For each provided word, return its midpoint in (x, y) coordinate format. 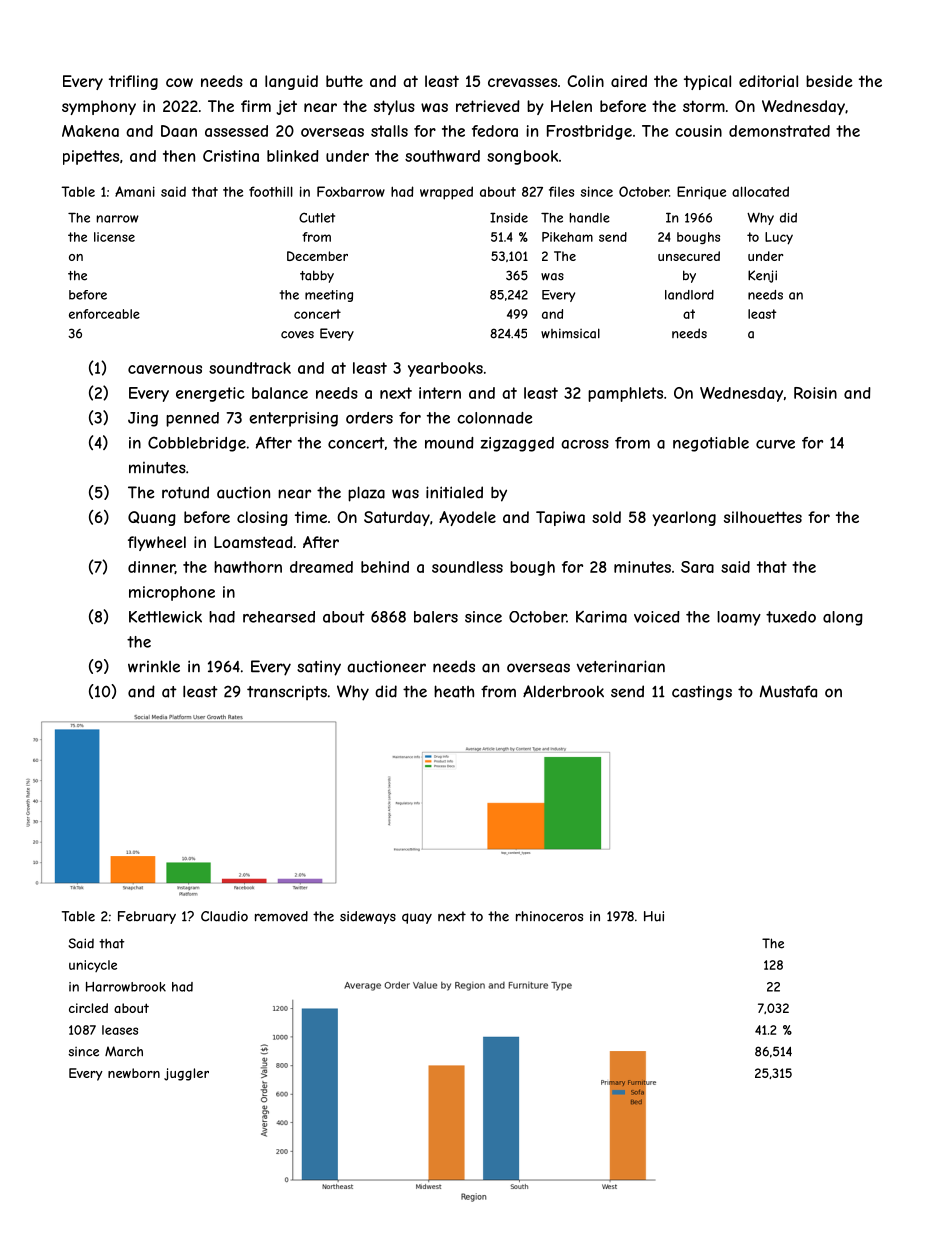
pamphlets (625, 394)
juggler (186, 1074)
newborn (134, 1073)
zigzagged (517, 444)
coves (297, 335)
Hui (654, 916)
